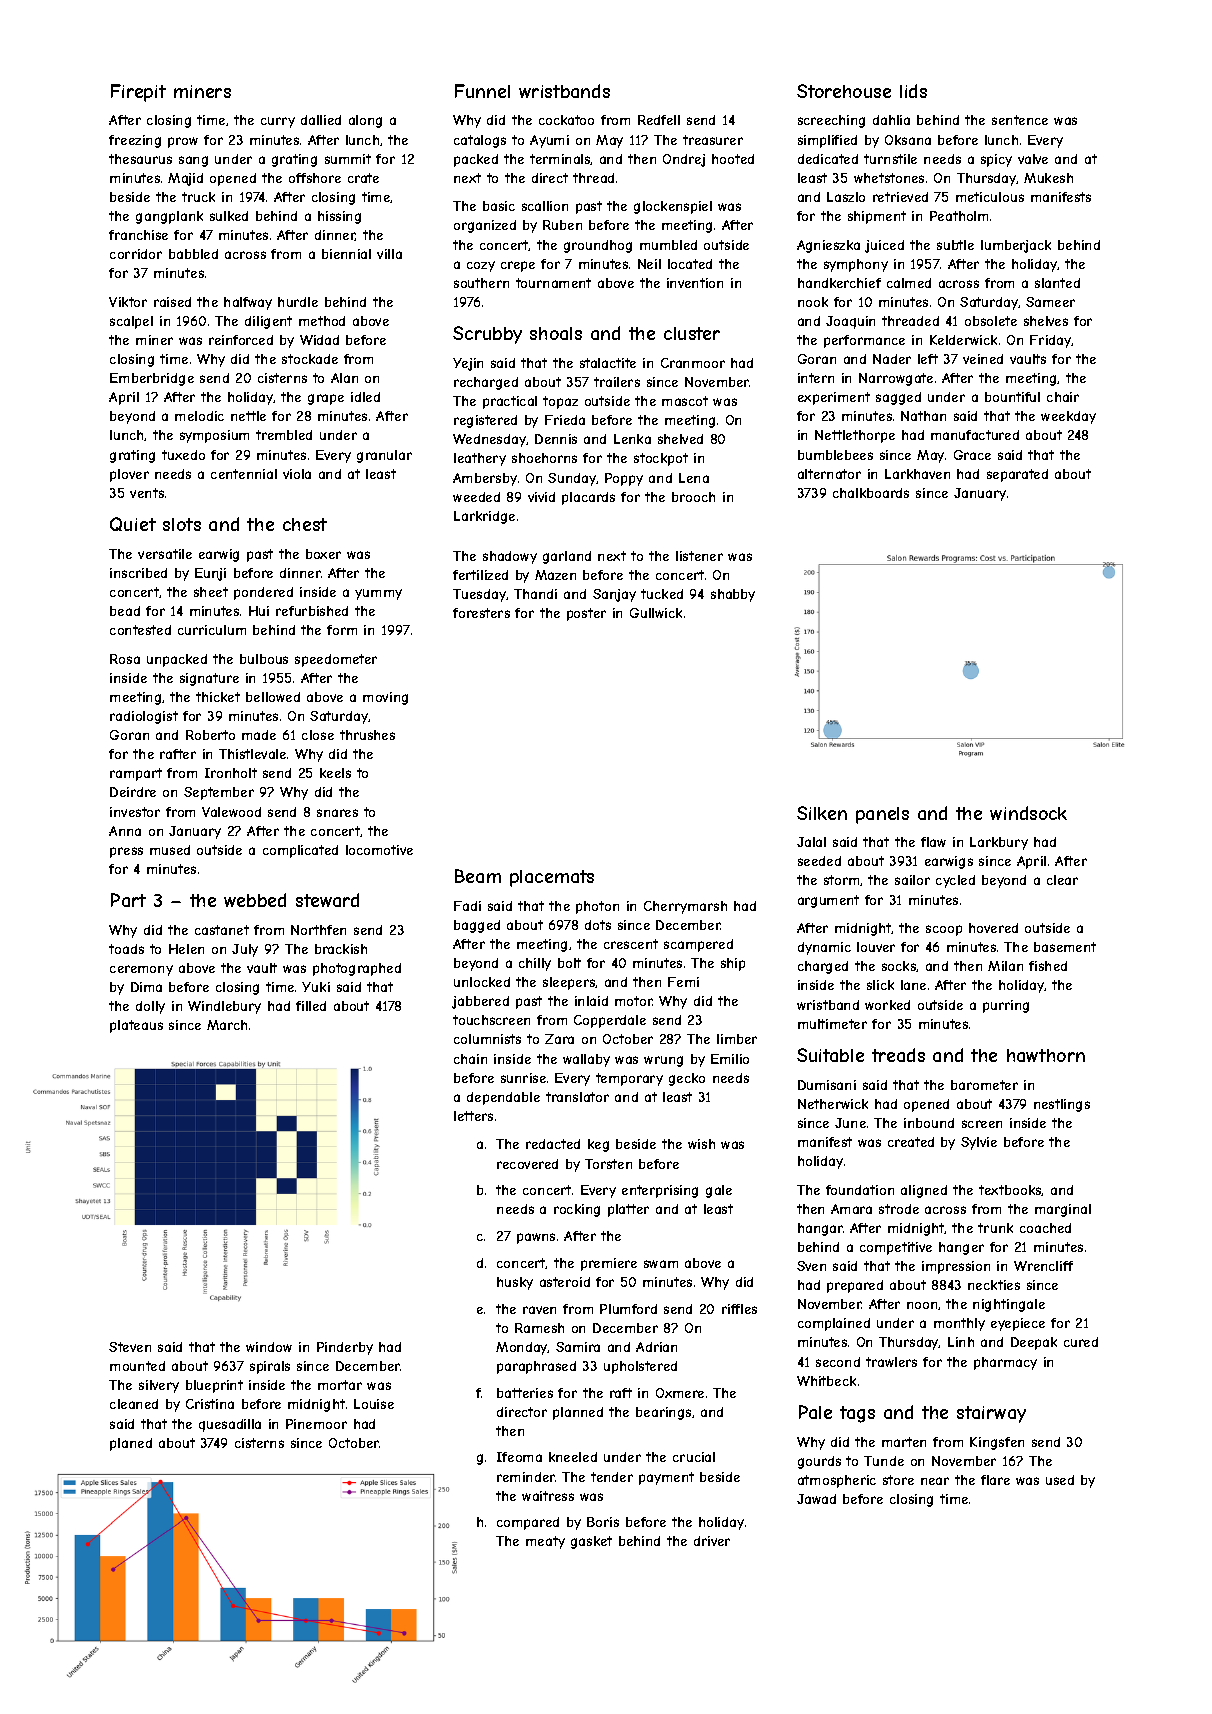  Describe the element at coordinates (566, 120) in the screenshot. I see `cockatoo` at that location.
